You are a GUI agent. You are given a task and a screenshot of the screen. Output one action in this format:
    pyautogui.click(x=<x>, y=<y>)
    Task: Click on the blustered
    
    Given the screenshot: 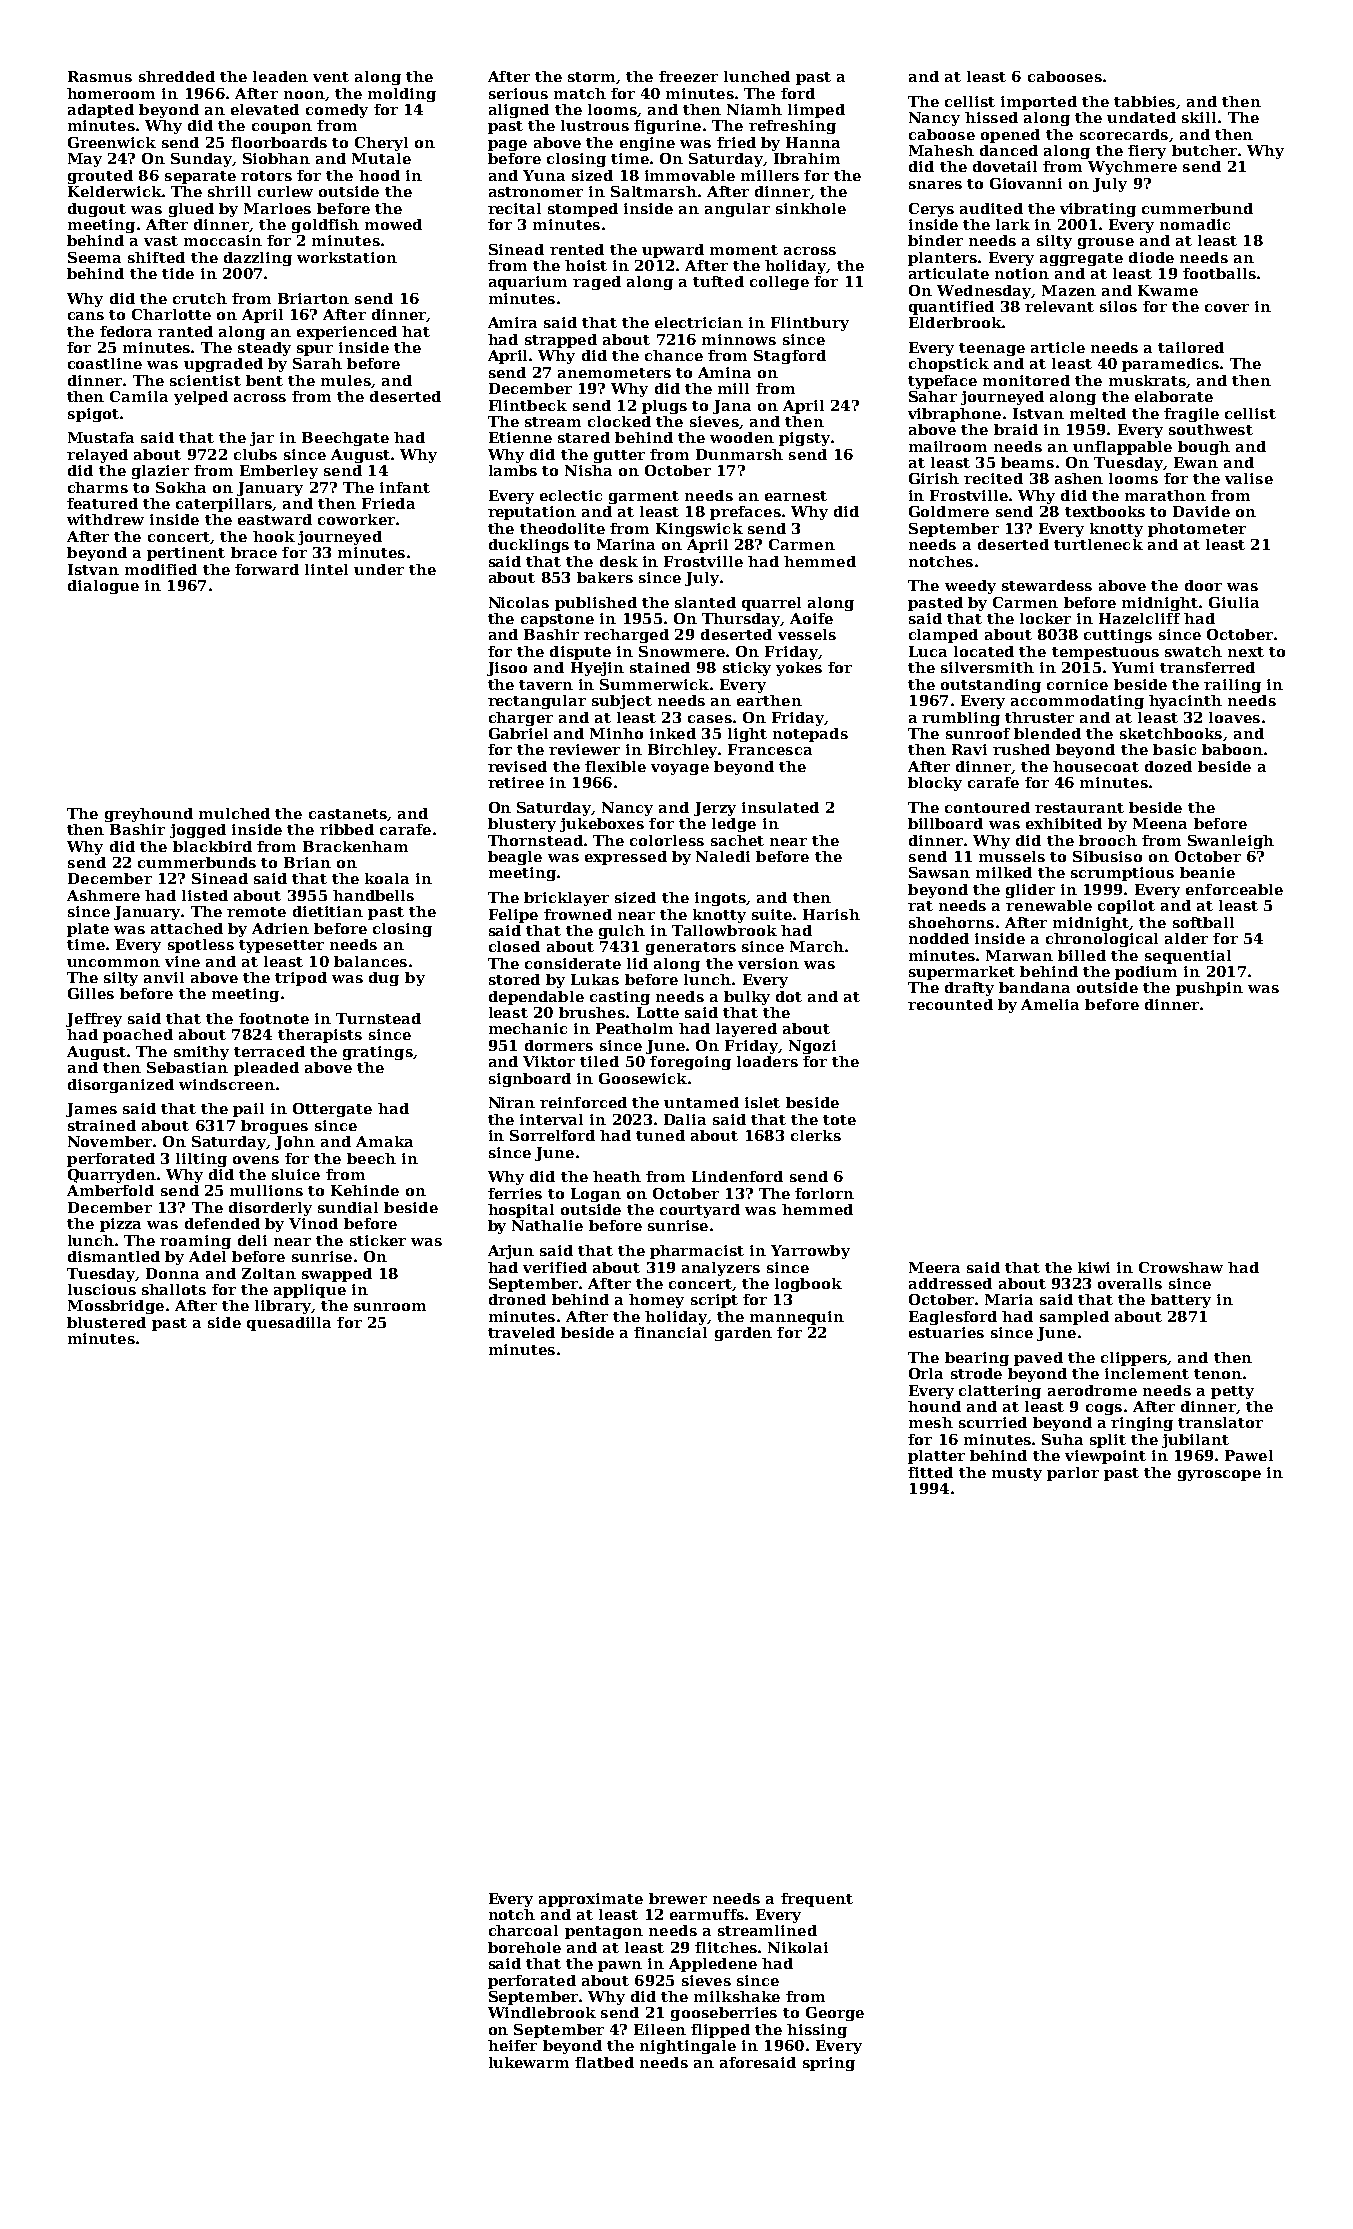 What is the action you would take?
    pyautogui.click(x=106, y=1322)
